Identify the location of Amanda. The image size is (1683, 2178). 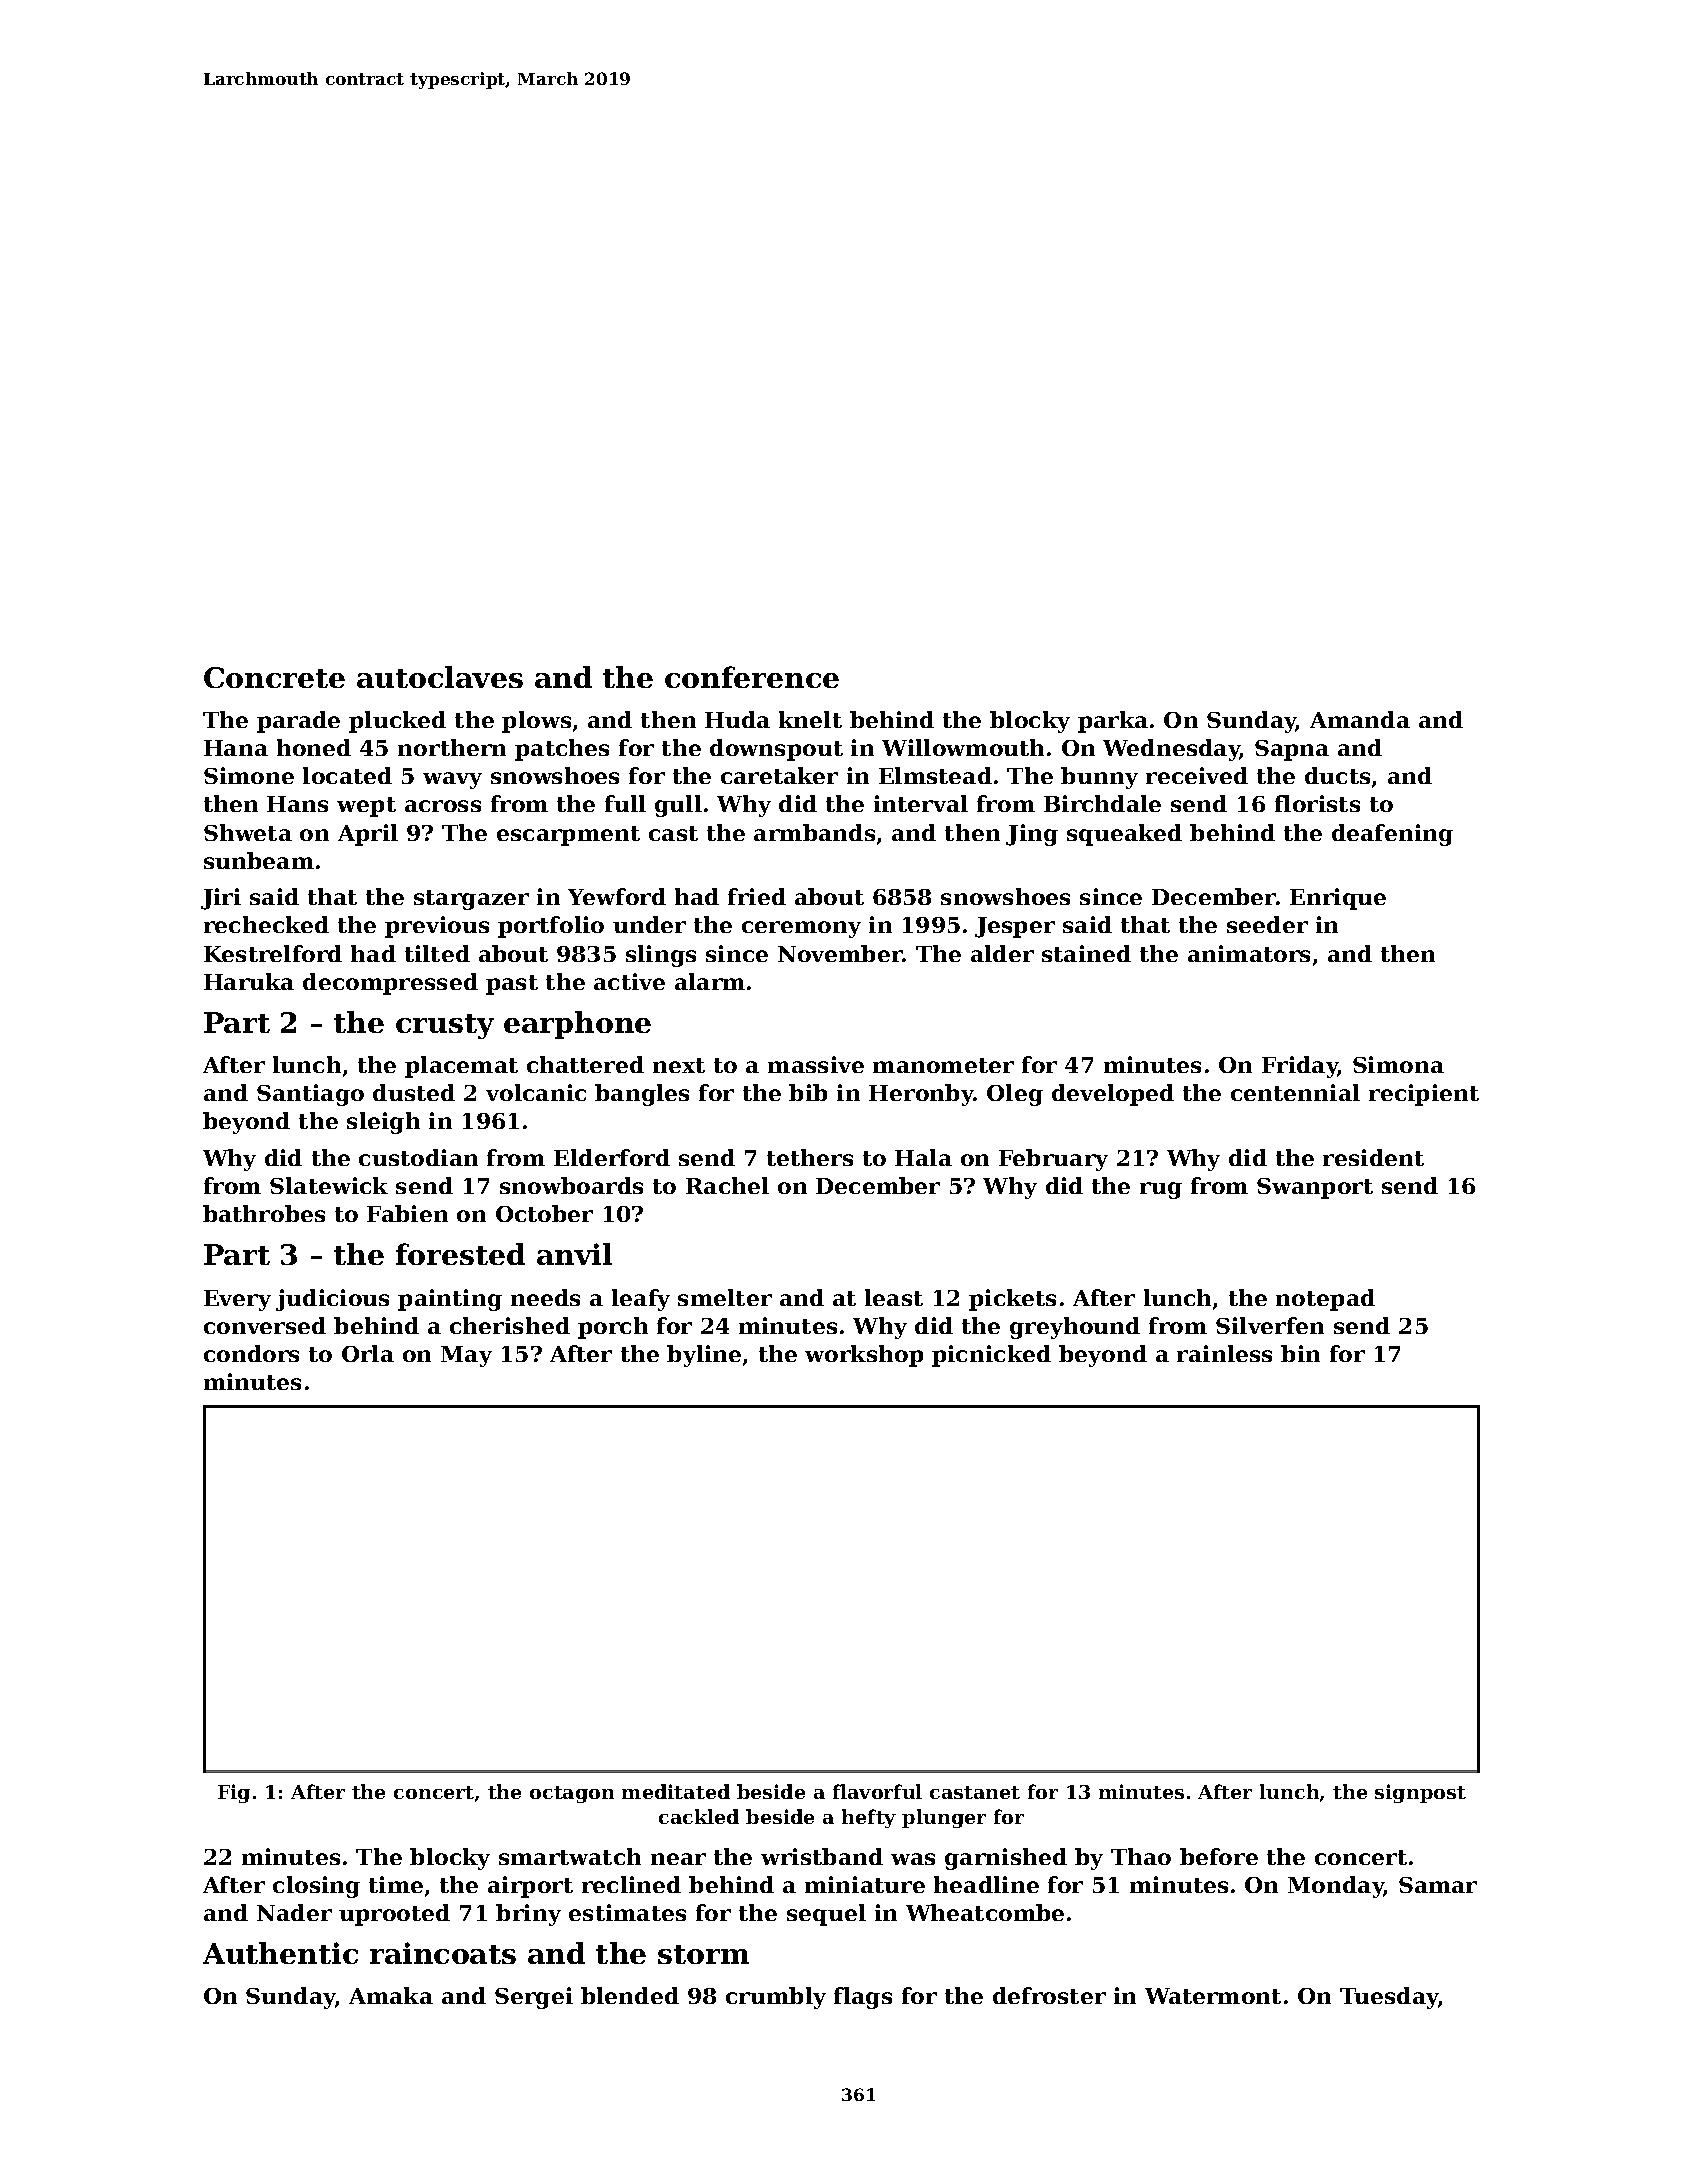
(1360, 719).
